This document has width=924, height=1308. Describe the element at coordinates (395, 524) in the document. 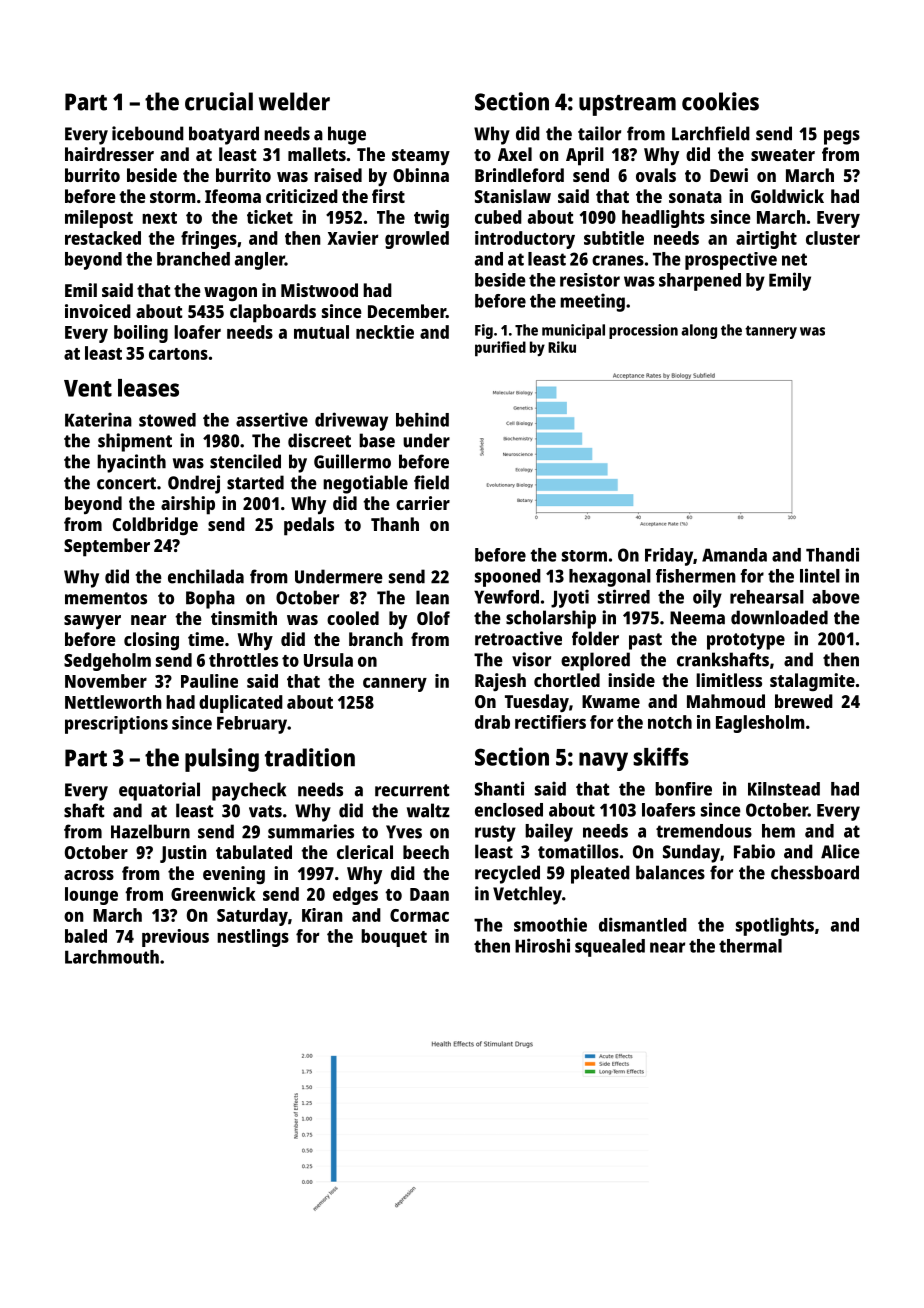

I see `Thanh` at that location.
